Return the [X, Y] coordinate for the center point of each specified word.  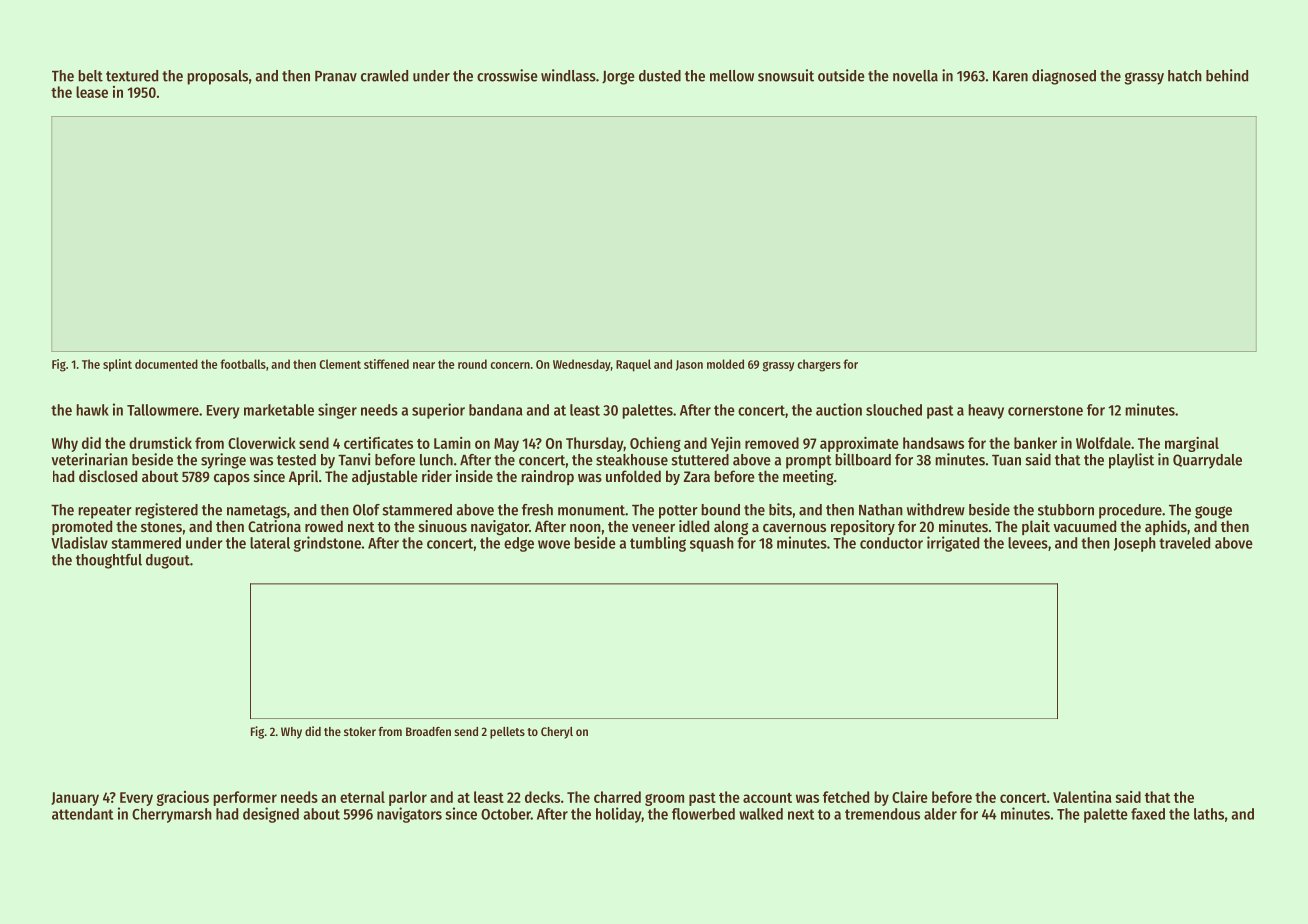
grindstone [327, 544]
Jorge [618, 78]
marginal [1192, 444]
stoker [360, 731]
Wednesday [582, 365]
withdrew [936, 509]
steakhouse [632, 460]
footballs [243, 364]
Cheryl [557, 733]
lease [92, 92]
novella [915, 76]
